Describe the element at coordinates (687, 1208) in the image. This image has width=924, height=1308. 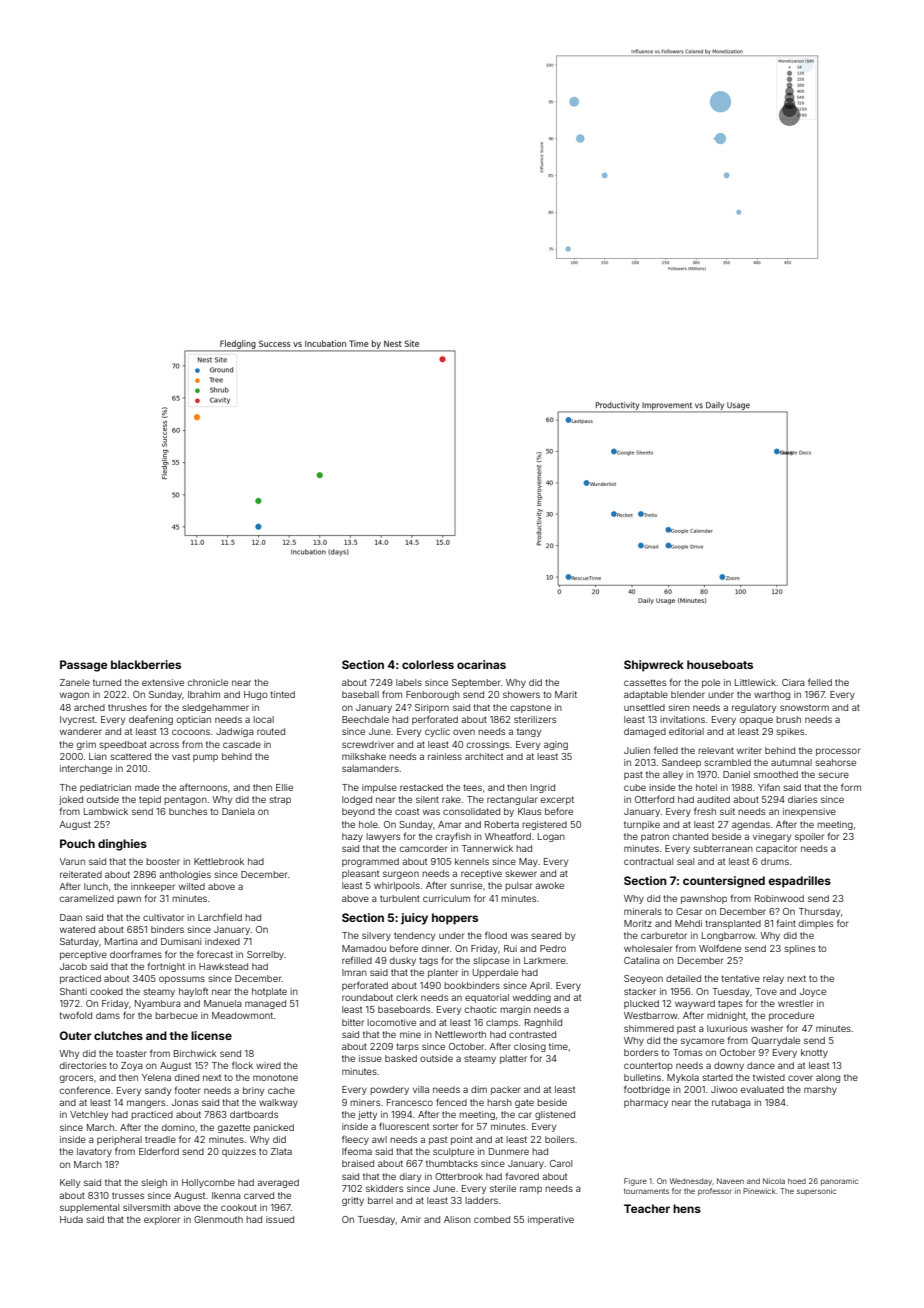
I see `hens` at that location.
